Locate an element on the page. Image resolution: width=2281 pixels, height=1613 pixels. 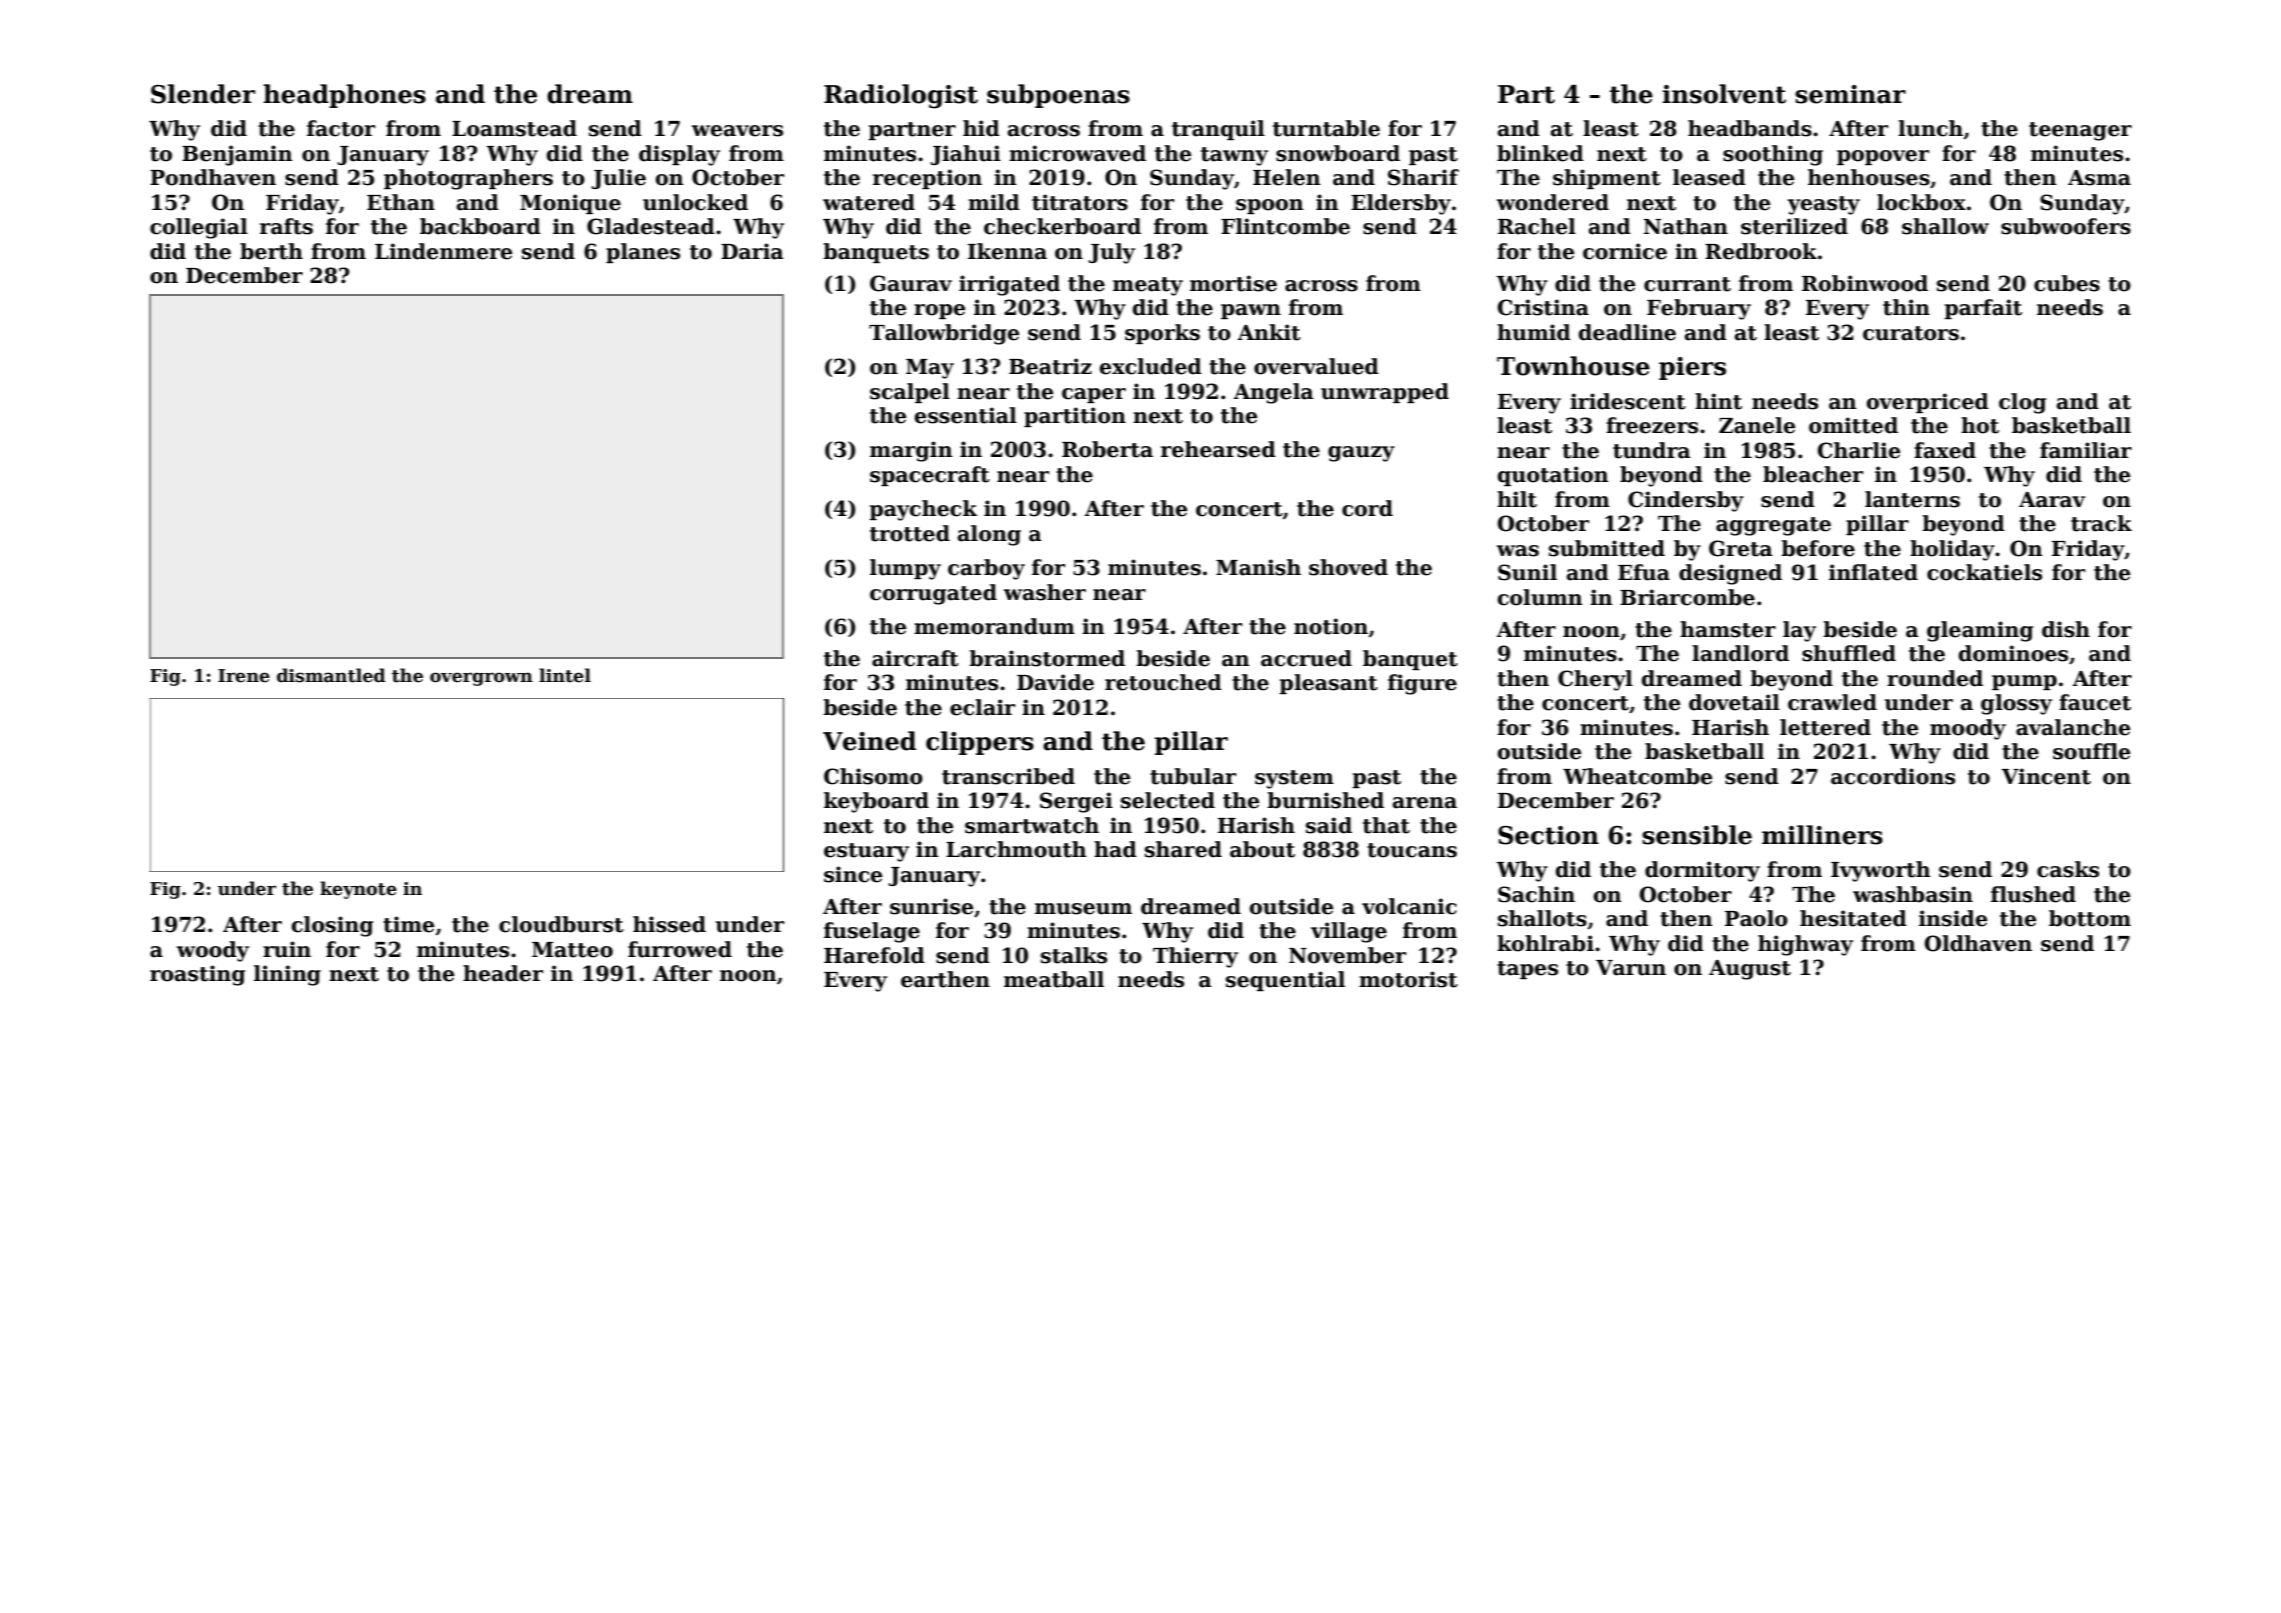
Redbrook is located at coordinates (1761, 251).
